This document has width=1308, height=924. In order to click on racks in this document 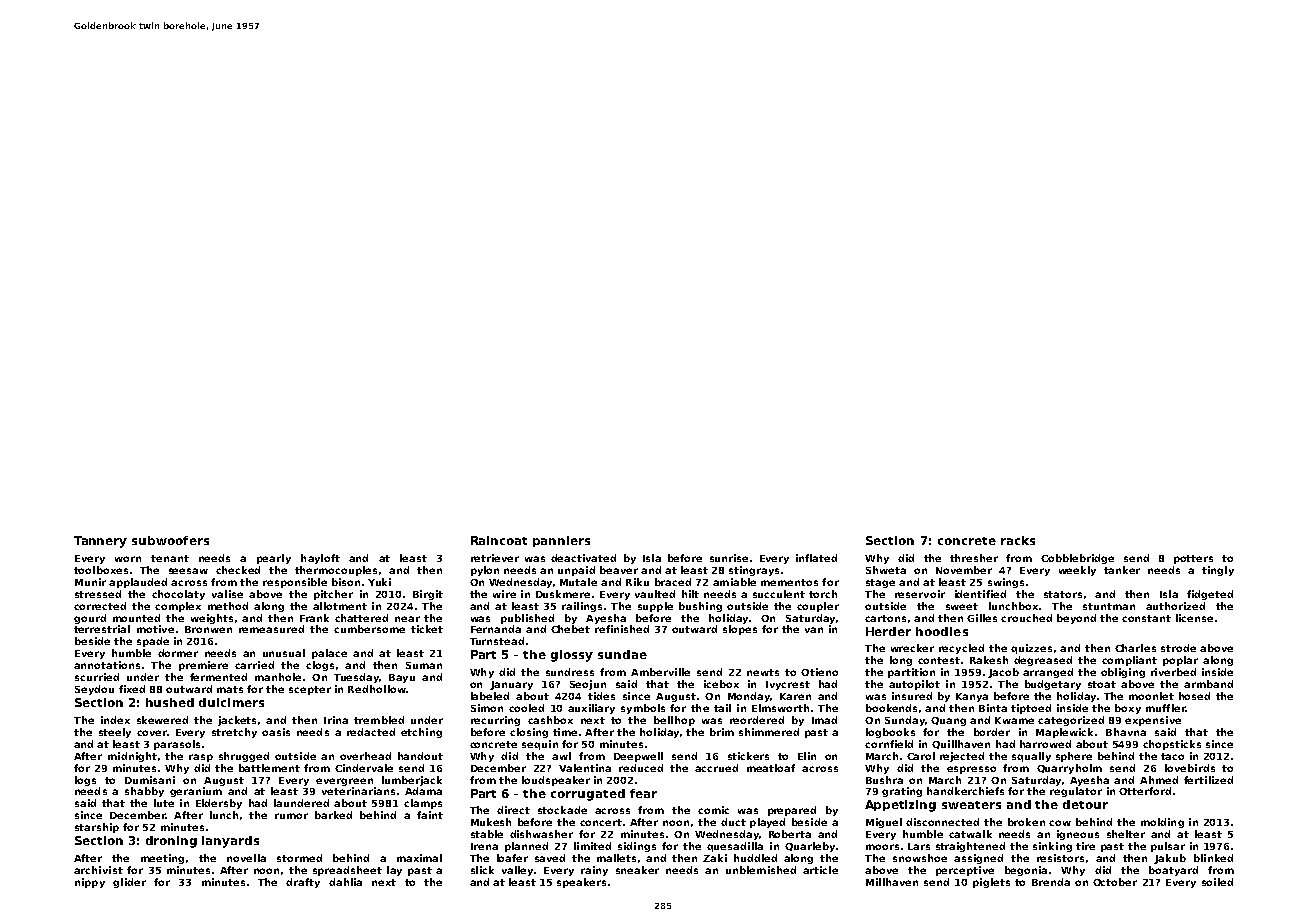, I will do `click(1018, 540)`.
